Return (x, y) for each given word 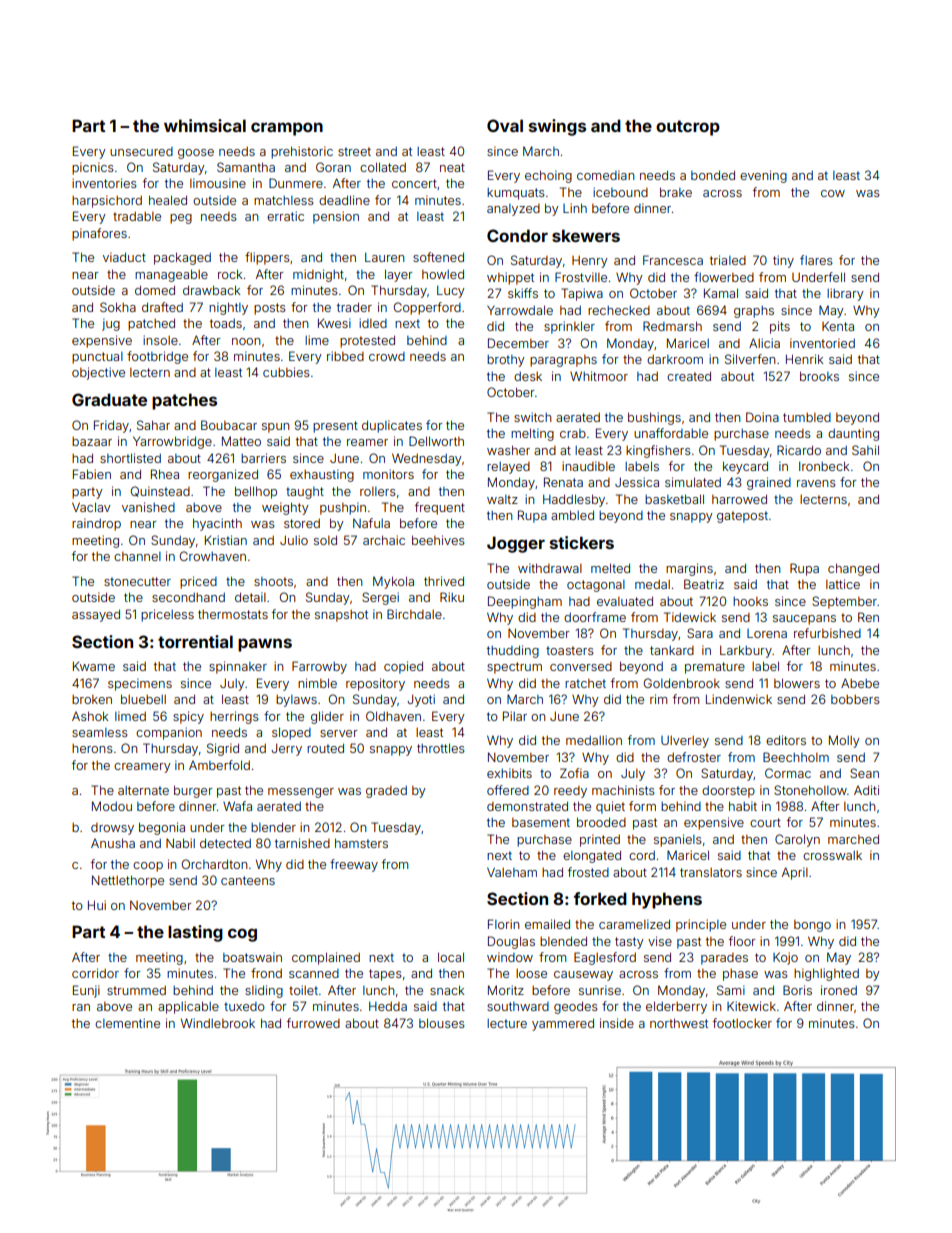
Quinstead (160, 491)
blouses (442, 1023)
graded (386, 792)
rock (230, 274)
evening (763, 176)
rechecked (619, 310)
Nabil (180, 843)
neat (452, 167)
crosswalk (832, 855)
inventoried (822, 343)
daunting (853, 434)
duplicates (392, 426)
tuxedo (244, 1006)
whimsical (205, 125)
